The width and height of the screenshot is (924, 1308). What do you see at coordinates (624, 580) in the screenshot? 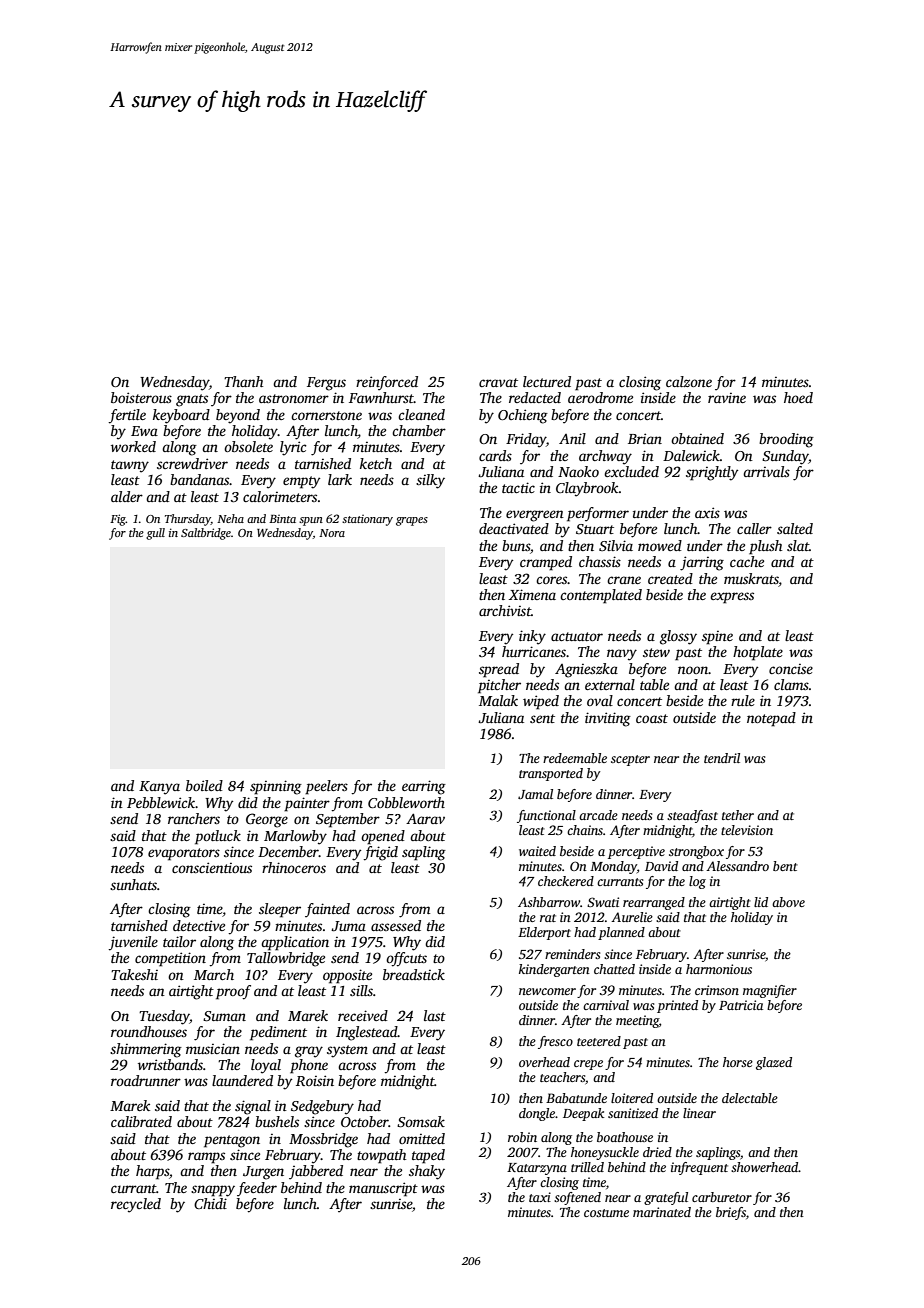
I see `crane` at bounding box center [624, 580].
